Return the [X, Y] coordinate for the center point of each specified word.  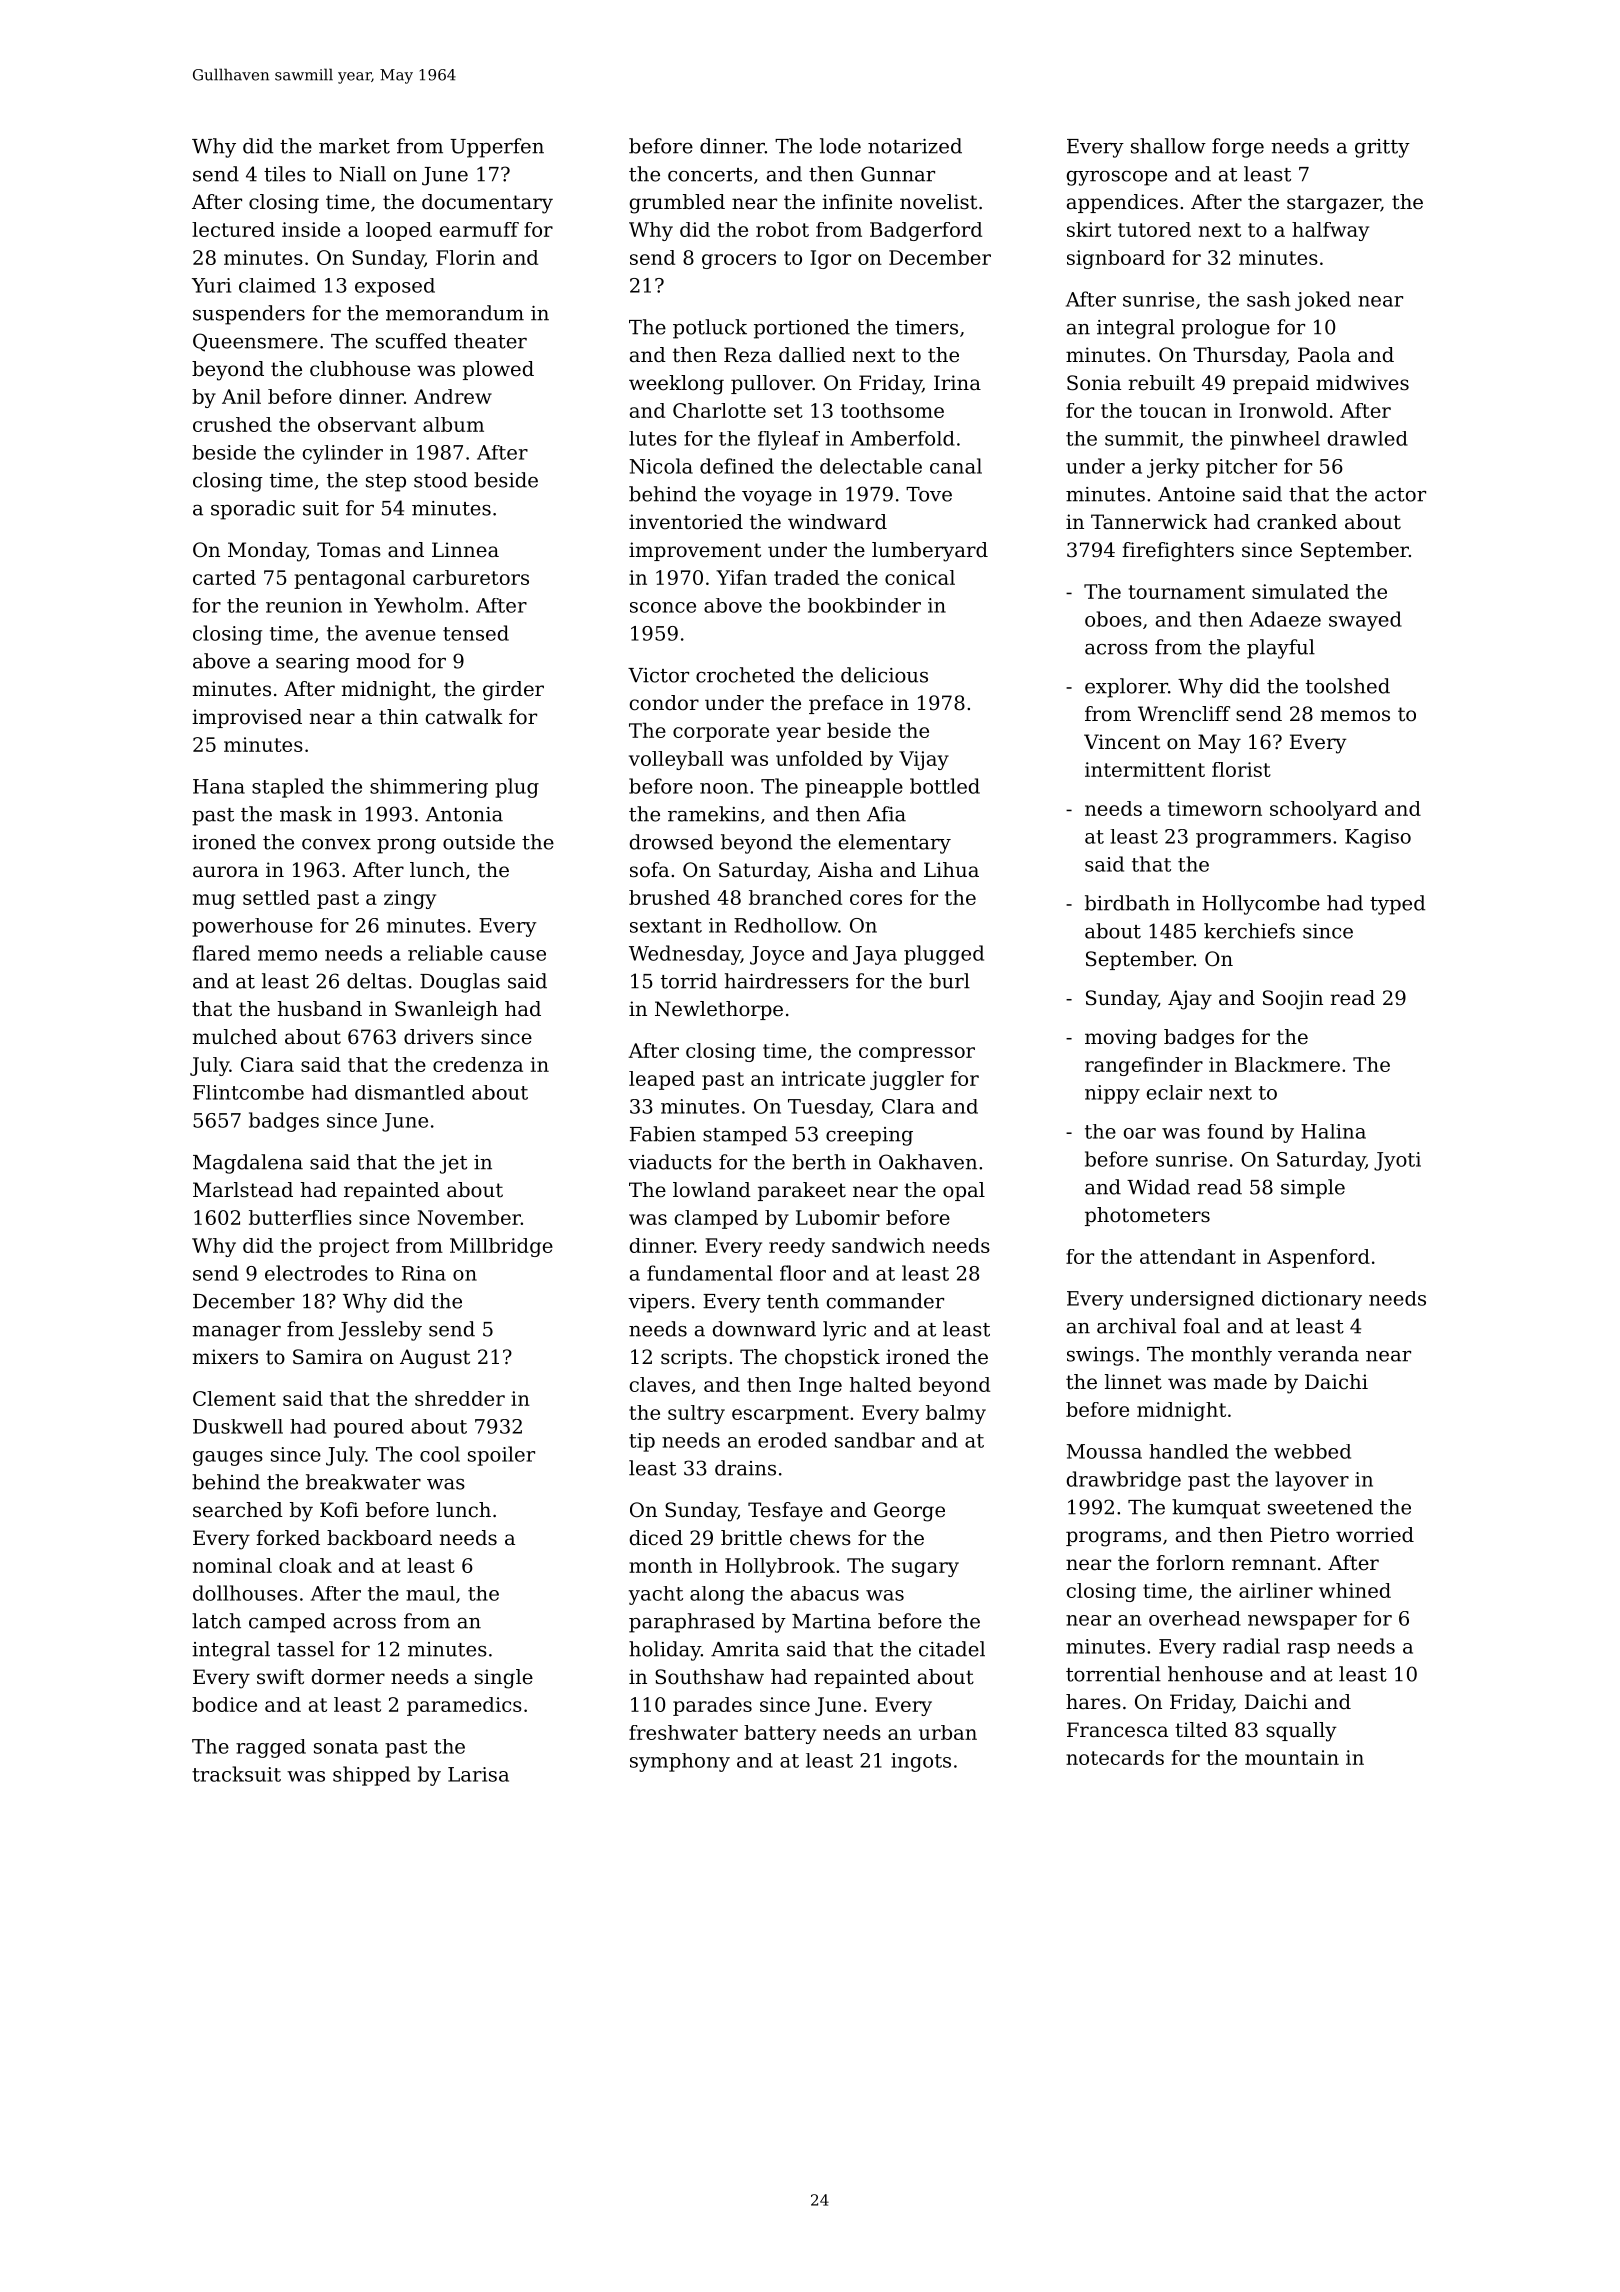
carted [224, 577]
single [504, 1679]
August [435, 1359]
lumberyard [930, 552]
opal [964, 1191]
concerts [710, 175]
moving [1121, 1039]
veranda [1318, 1354]
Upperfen [497, 148]
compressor [917, 1054]
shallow [1168, 146]
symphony [680, 1762]
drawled [1368, 438]
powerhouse [252, 927]
